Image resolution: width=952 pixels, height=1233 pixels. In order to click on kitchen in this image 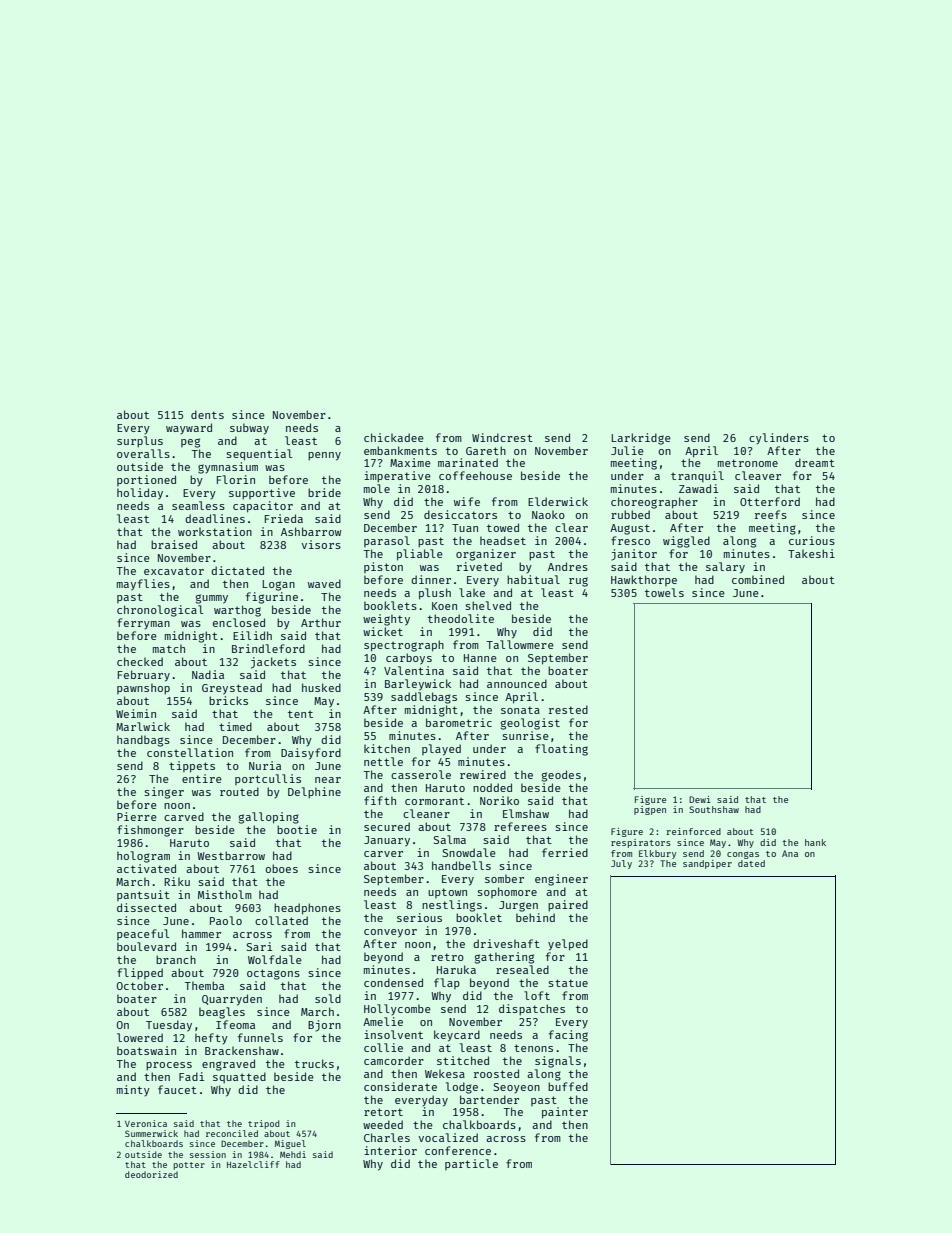, I will do `click(387, 748)`.
